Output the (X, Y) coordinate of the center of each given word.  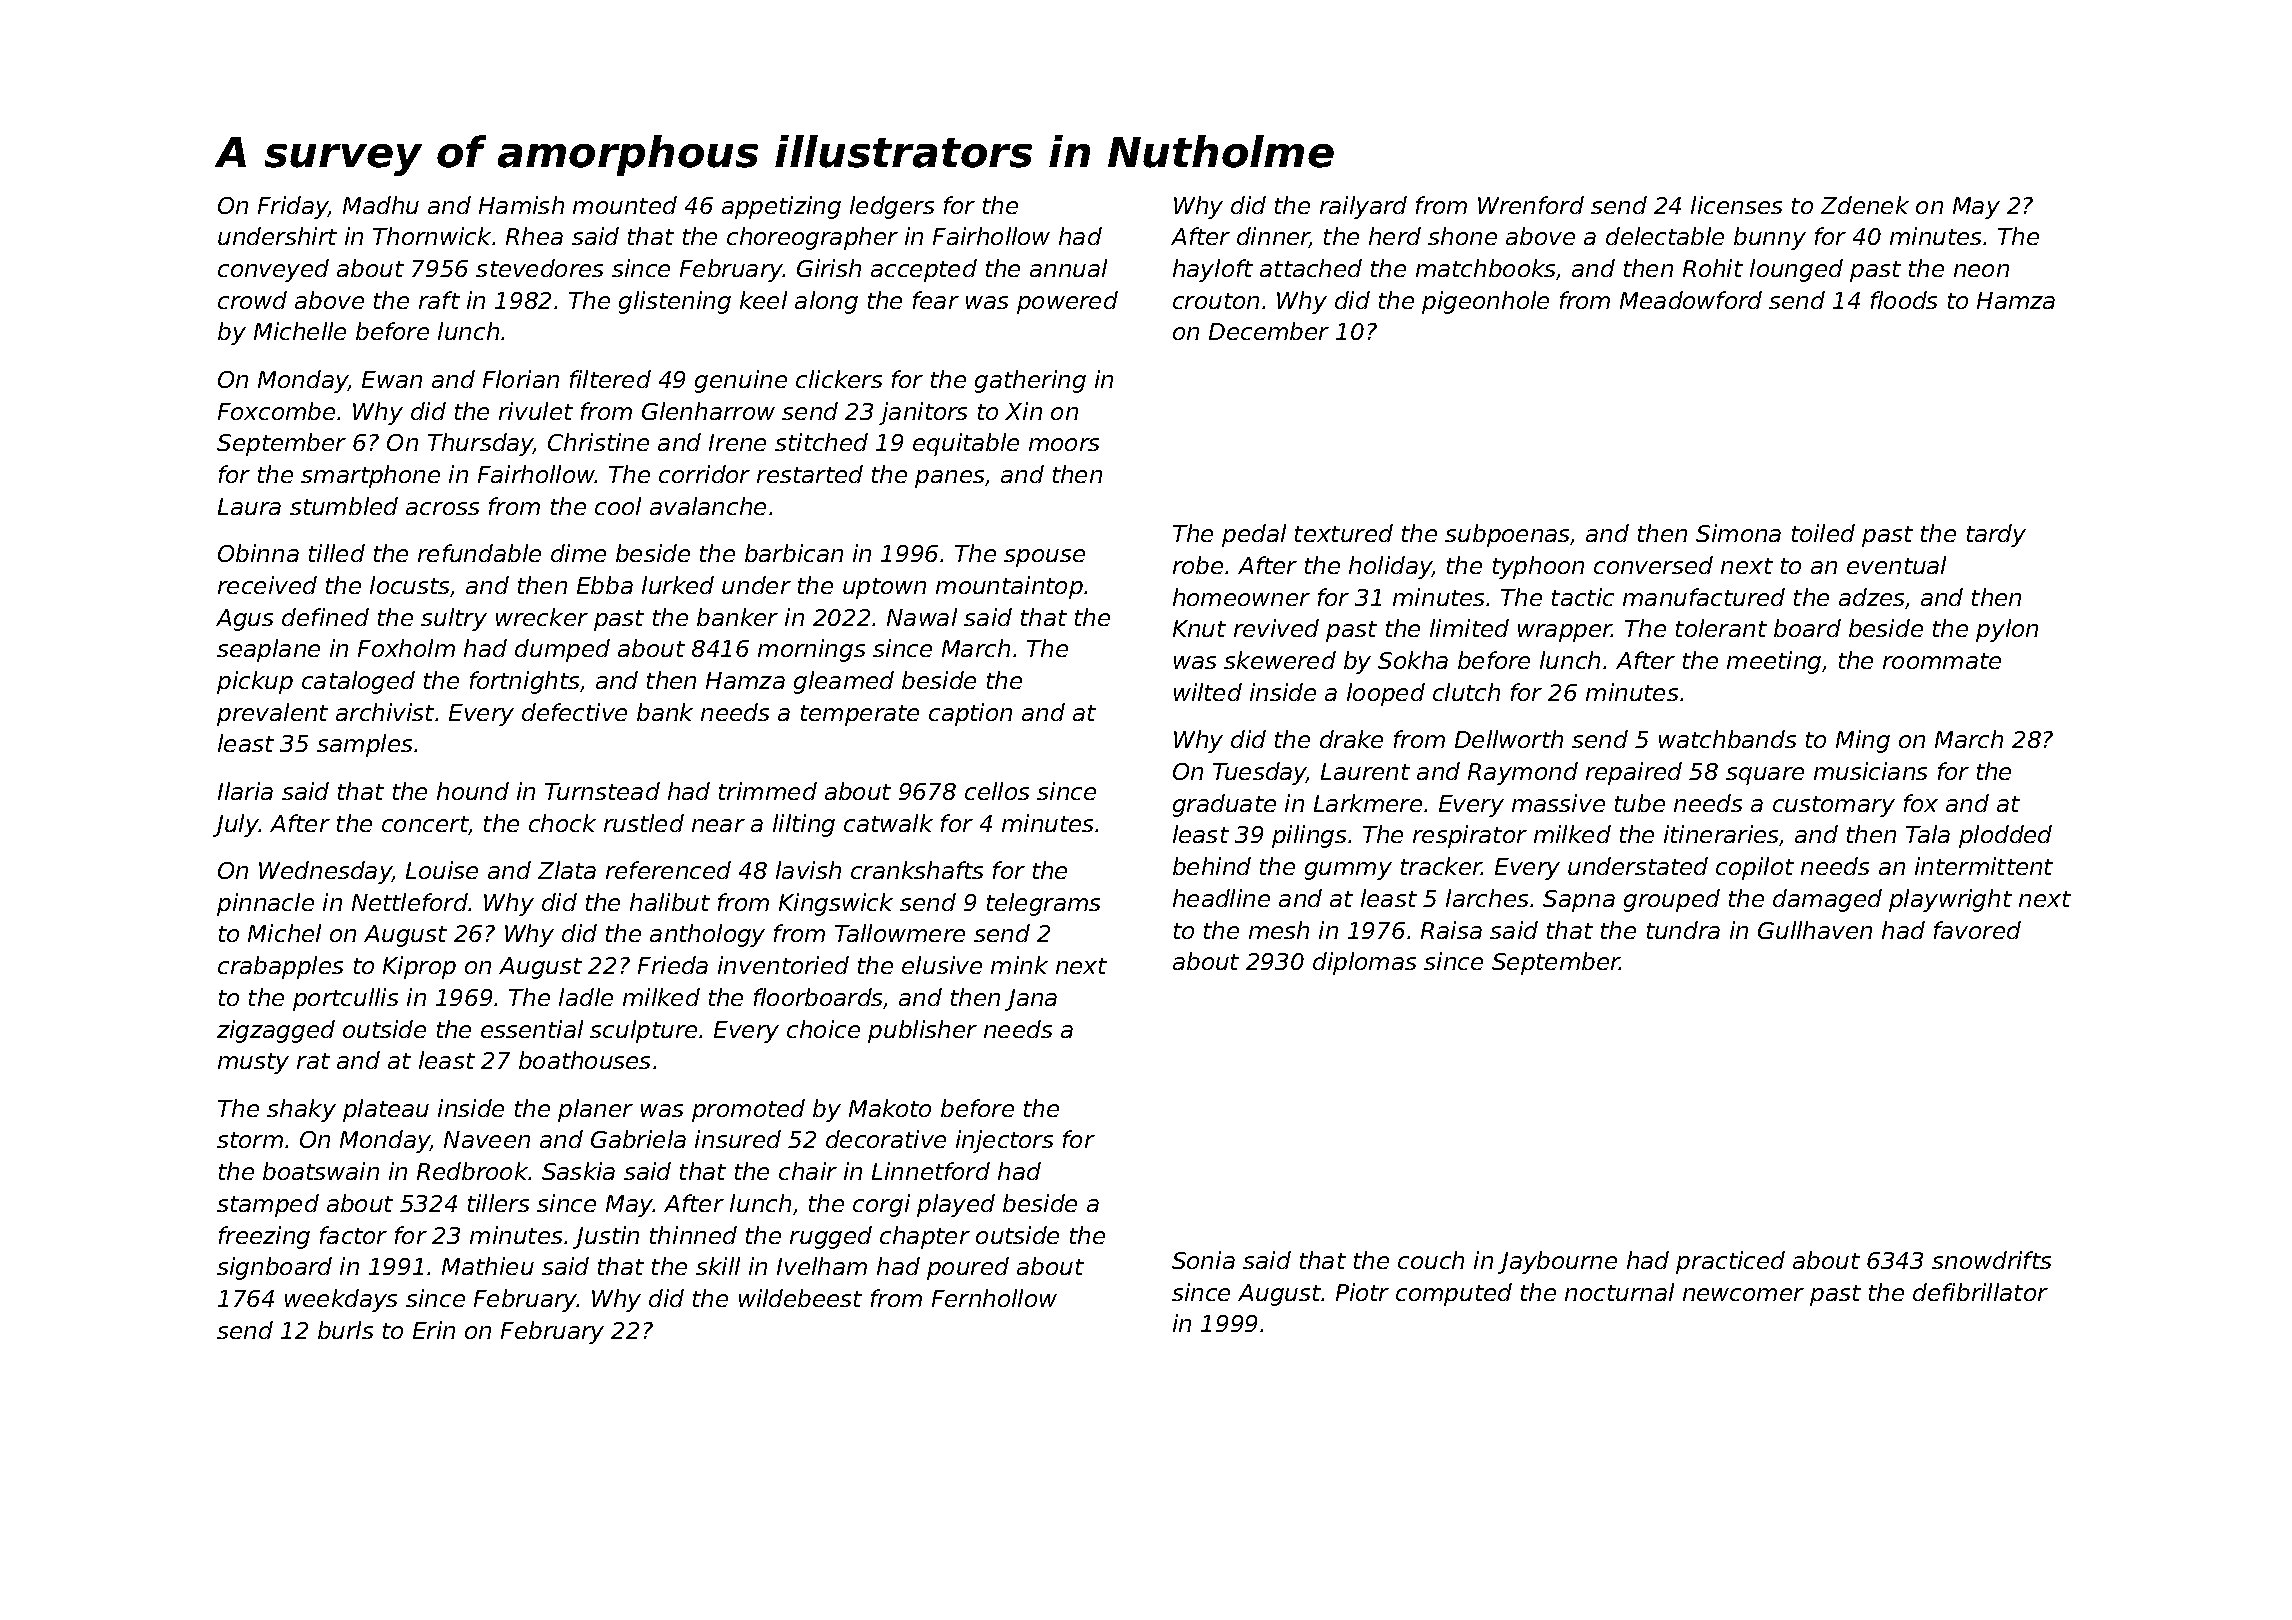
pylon (2007, 630)
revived (1276, 628)
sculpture (643, 1031)
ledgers (892, 207)
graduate (1224, 805)
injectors (1004, 1141)
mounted (625, 205)
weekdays (341, 1300)
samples (364, 745)
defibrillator (1980, 1292)
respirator (1470, 836)
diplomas (1364, 963)
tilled (337, 553)
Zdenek (1865, 205)
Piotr (1362, 1292)
